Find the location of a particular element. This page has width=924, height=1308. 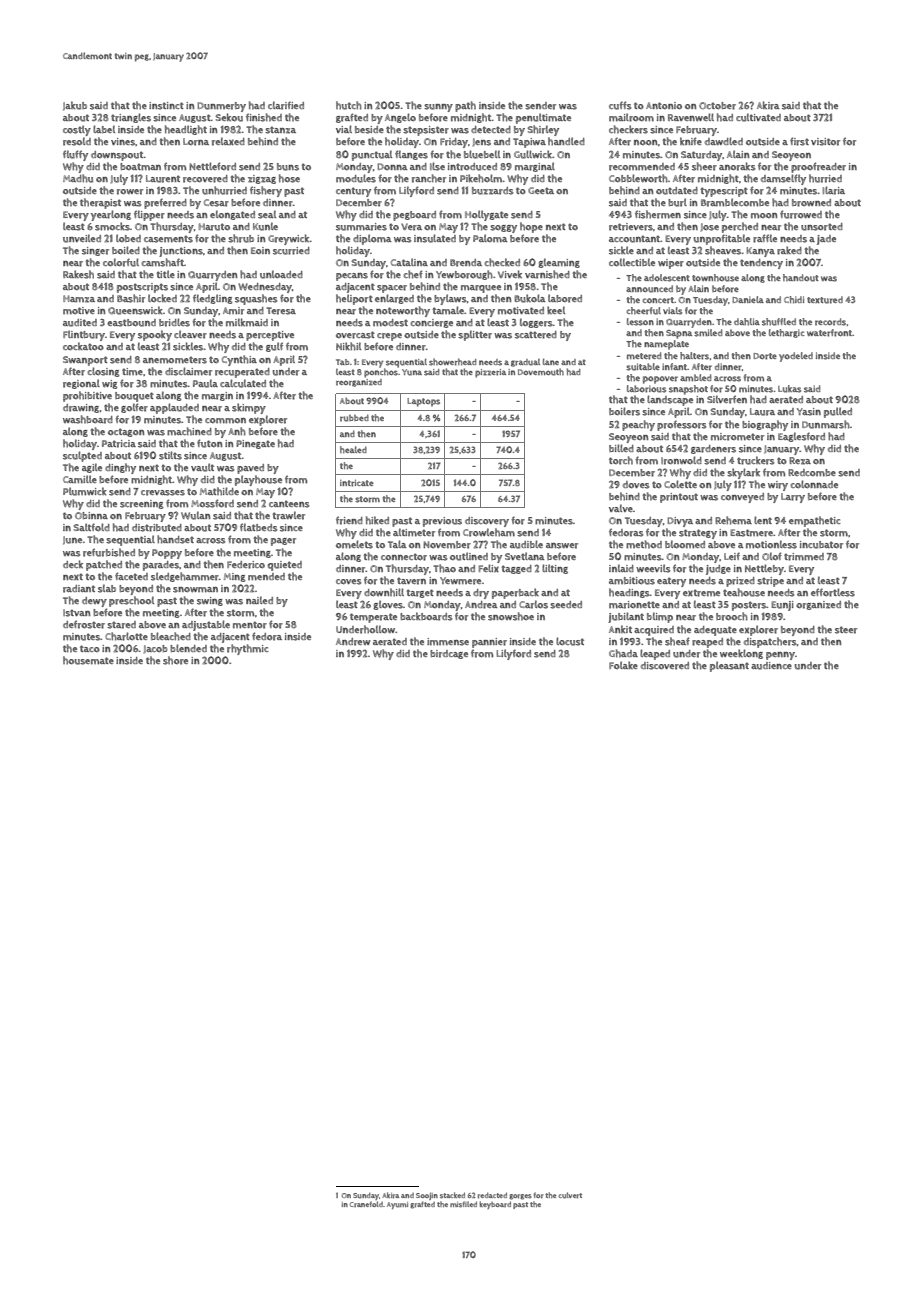

Tala is located at coordinates (397, 544).
